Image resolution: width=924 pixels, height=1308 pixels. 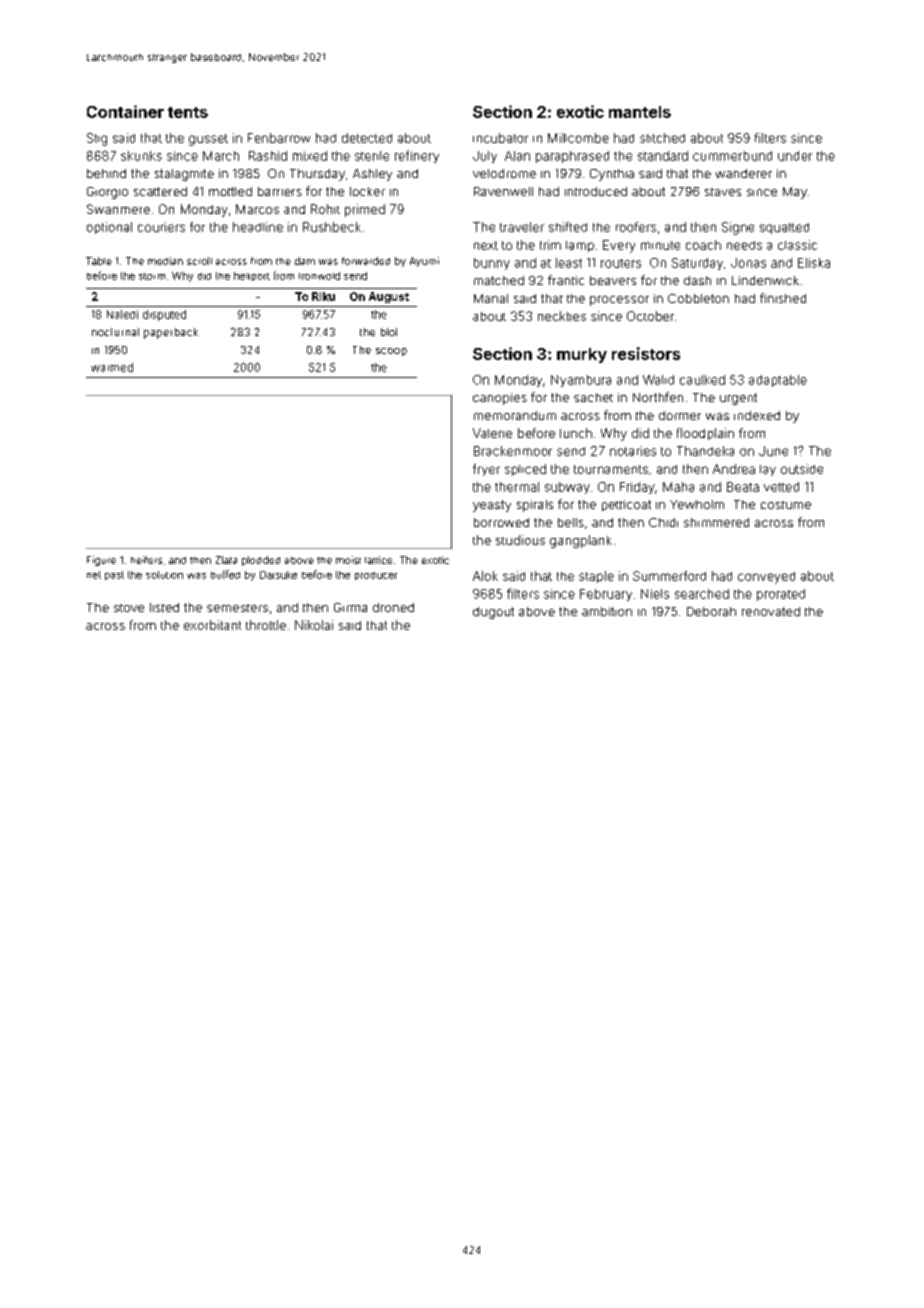 I want to click on caulked, so click(x=702, y=380).
